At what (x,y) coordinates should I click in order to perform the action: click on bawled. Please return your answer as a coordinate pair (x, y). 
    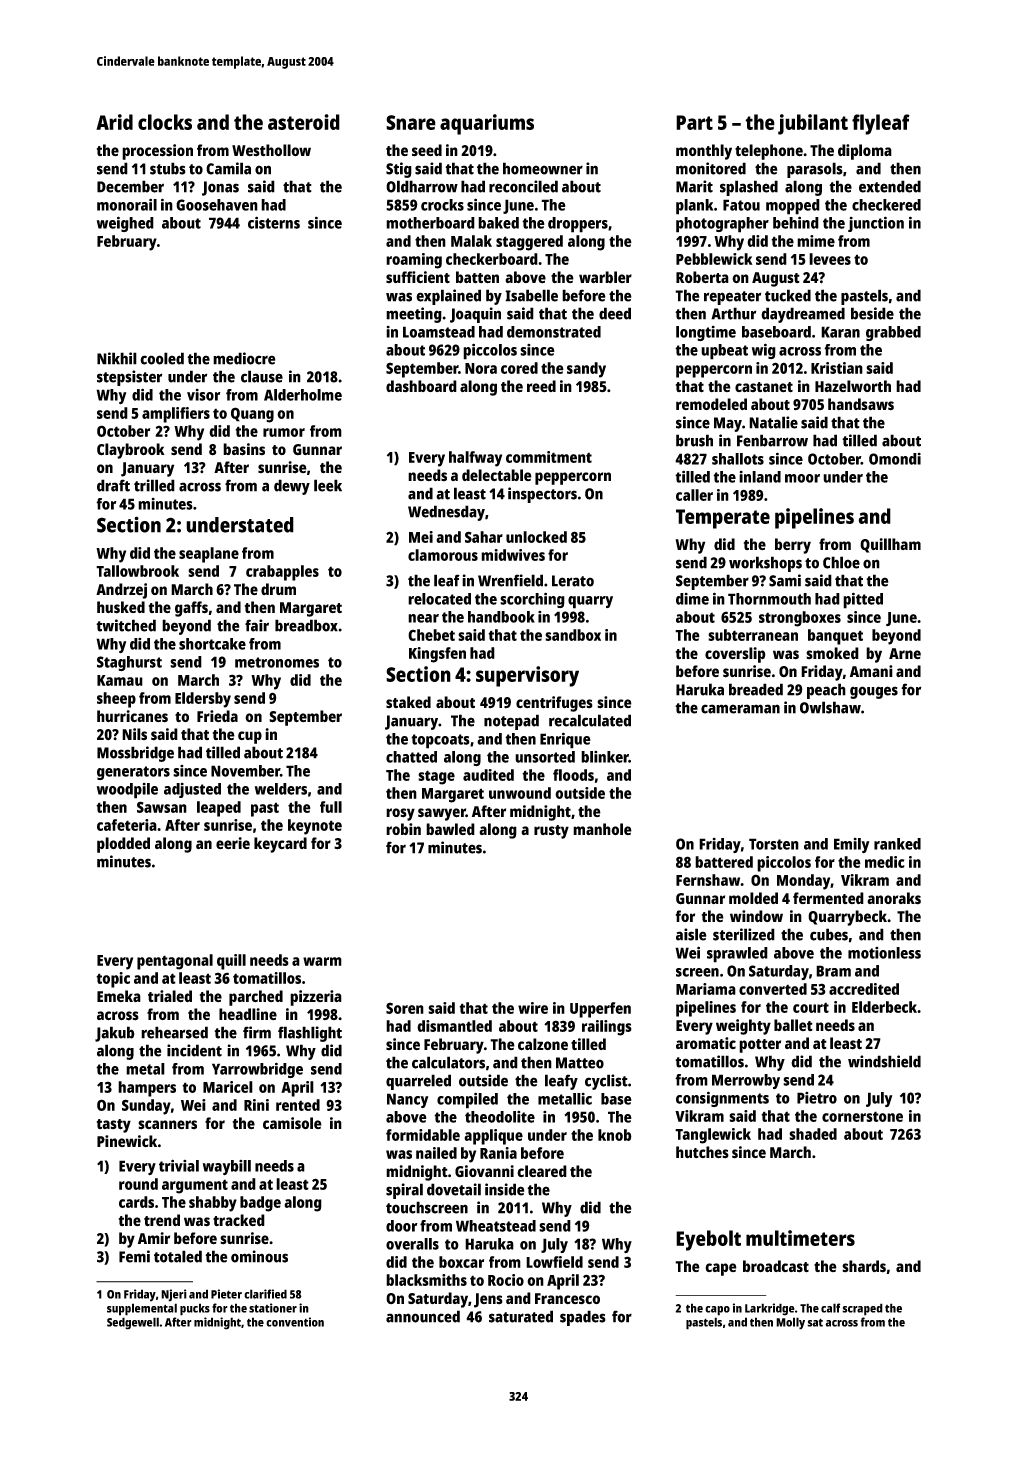
    Looking at the image, I should click on (450, 829).
